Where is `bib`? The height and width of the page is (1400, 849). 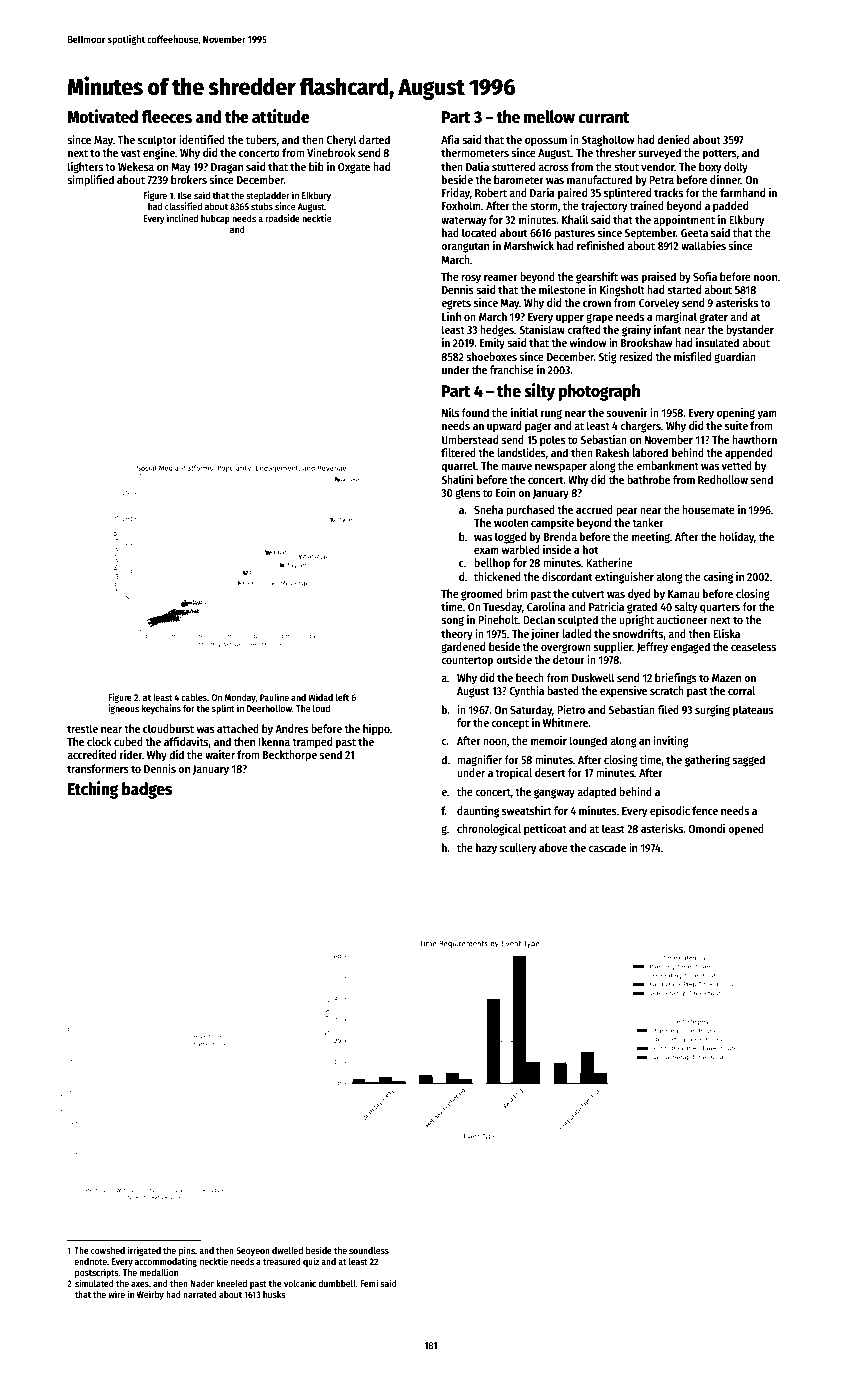 bib is located at coordinates (316, 166).
